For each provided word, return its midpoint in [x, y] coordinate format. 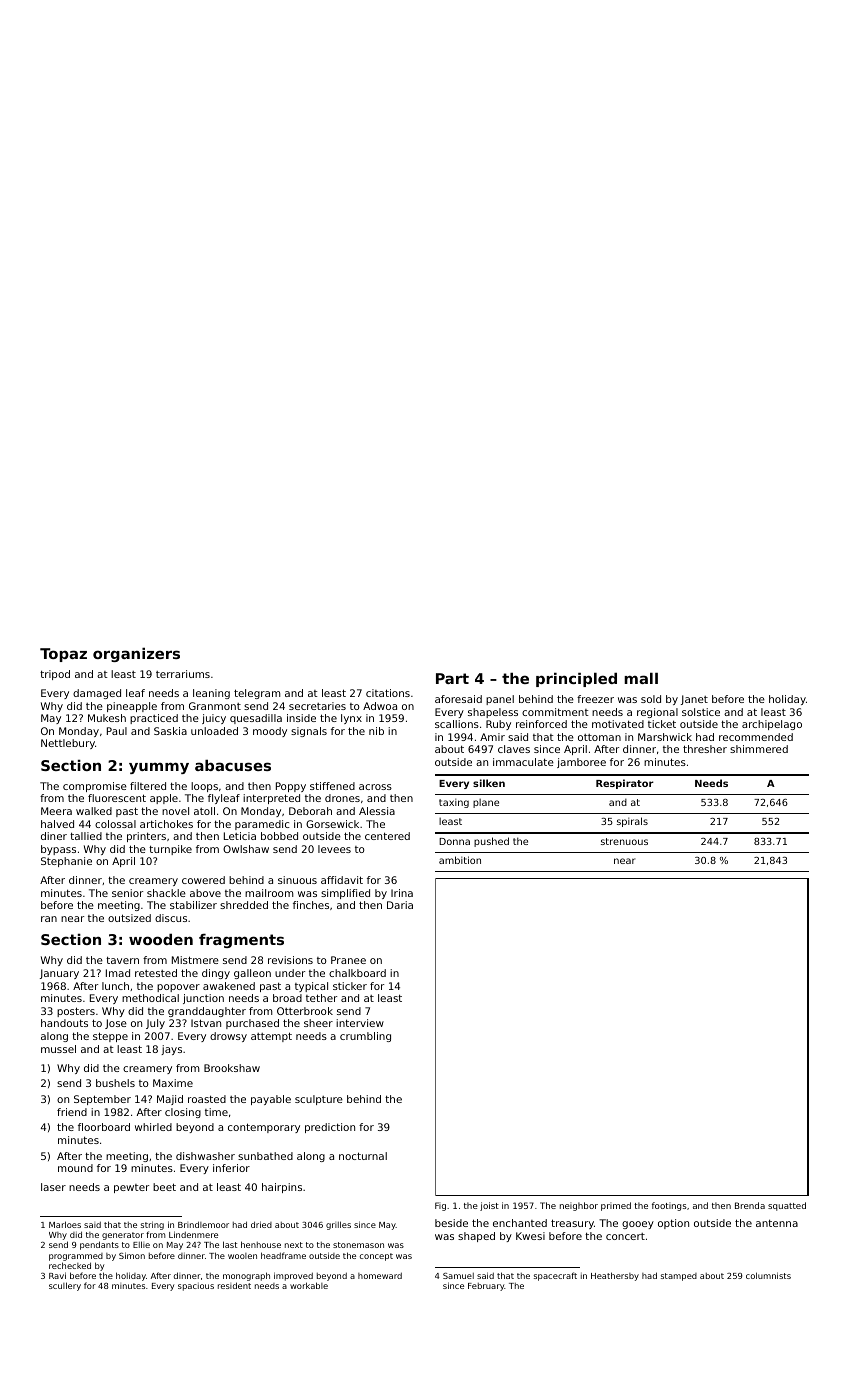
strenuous [624, 841]
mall [641, 678]
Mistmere [195, 960]
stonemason [358, 1245]
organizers [136, 655]
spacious [196, 1287]
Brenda [750, 1205]
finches [311, 905]
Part [452, 678]
